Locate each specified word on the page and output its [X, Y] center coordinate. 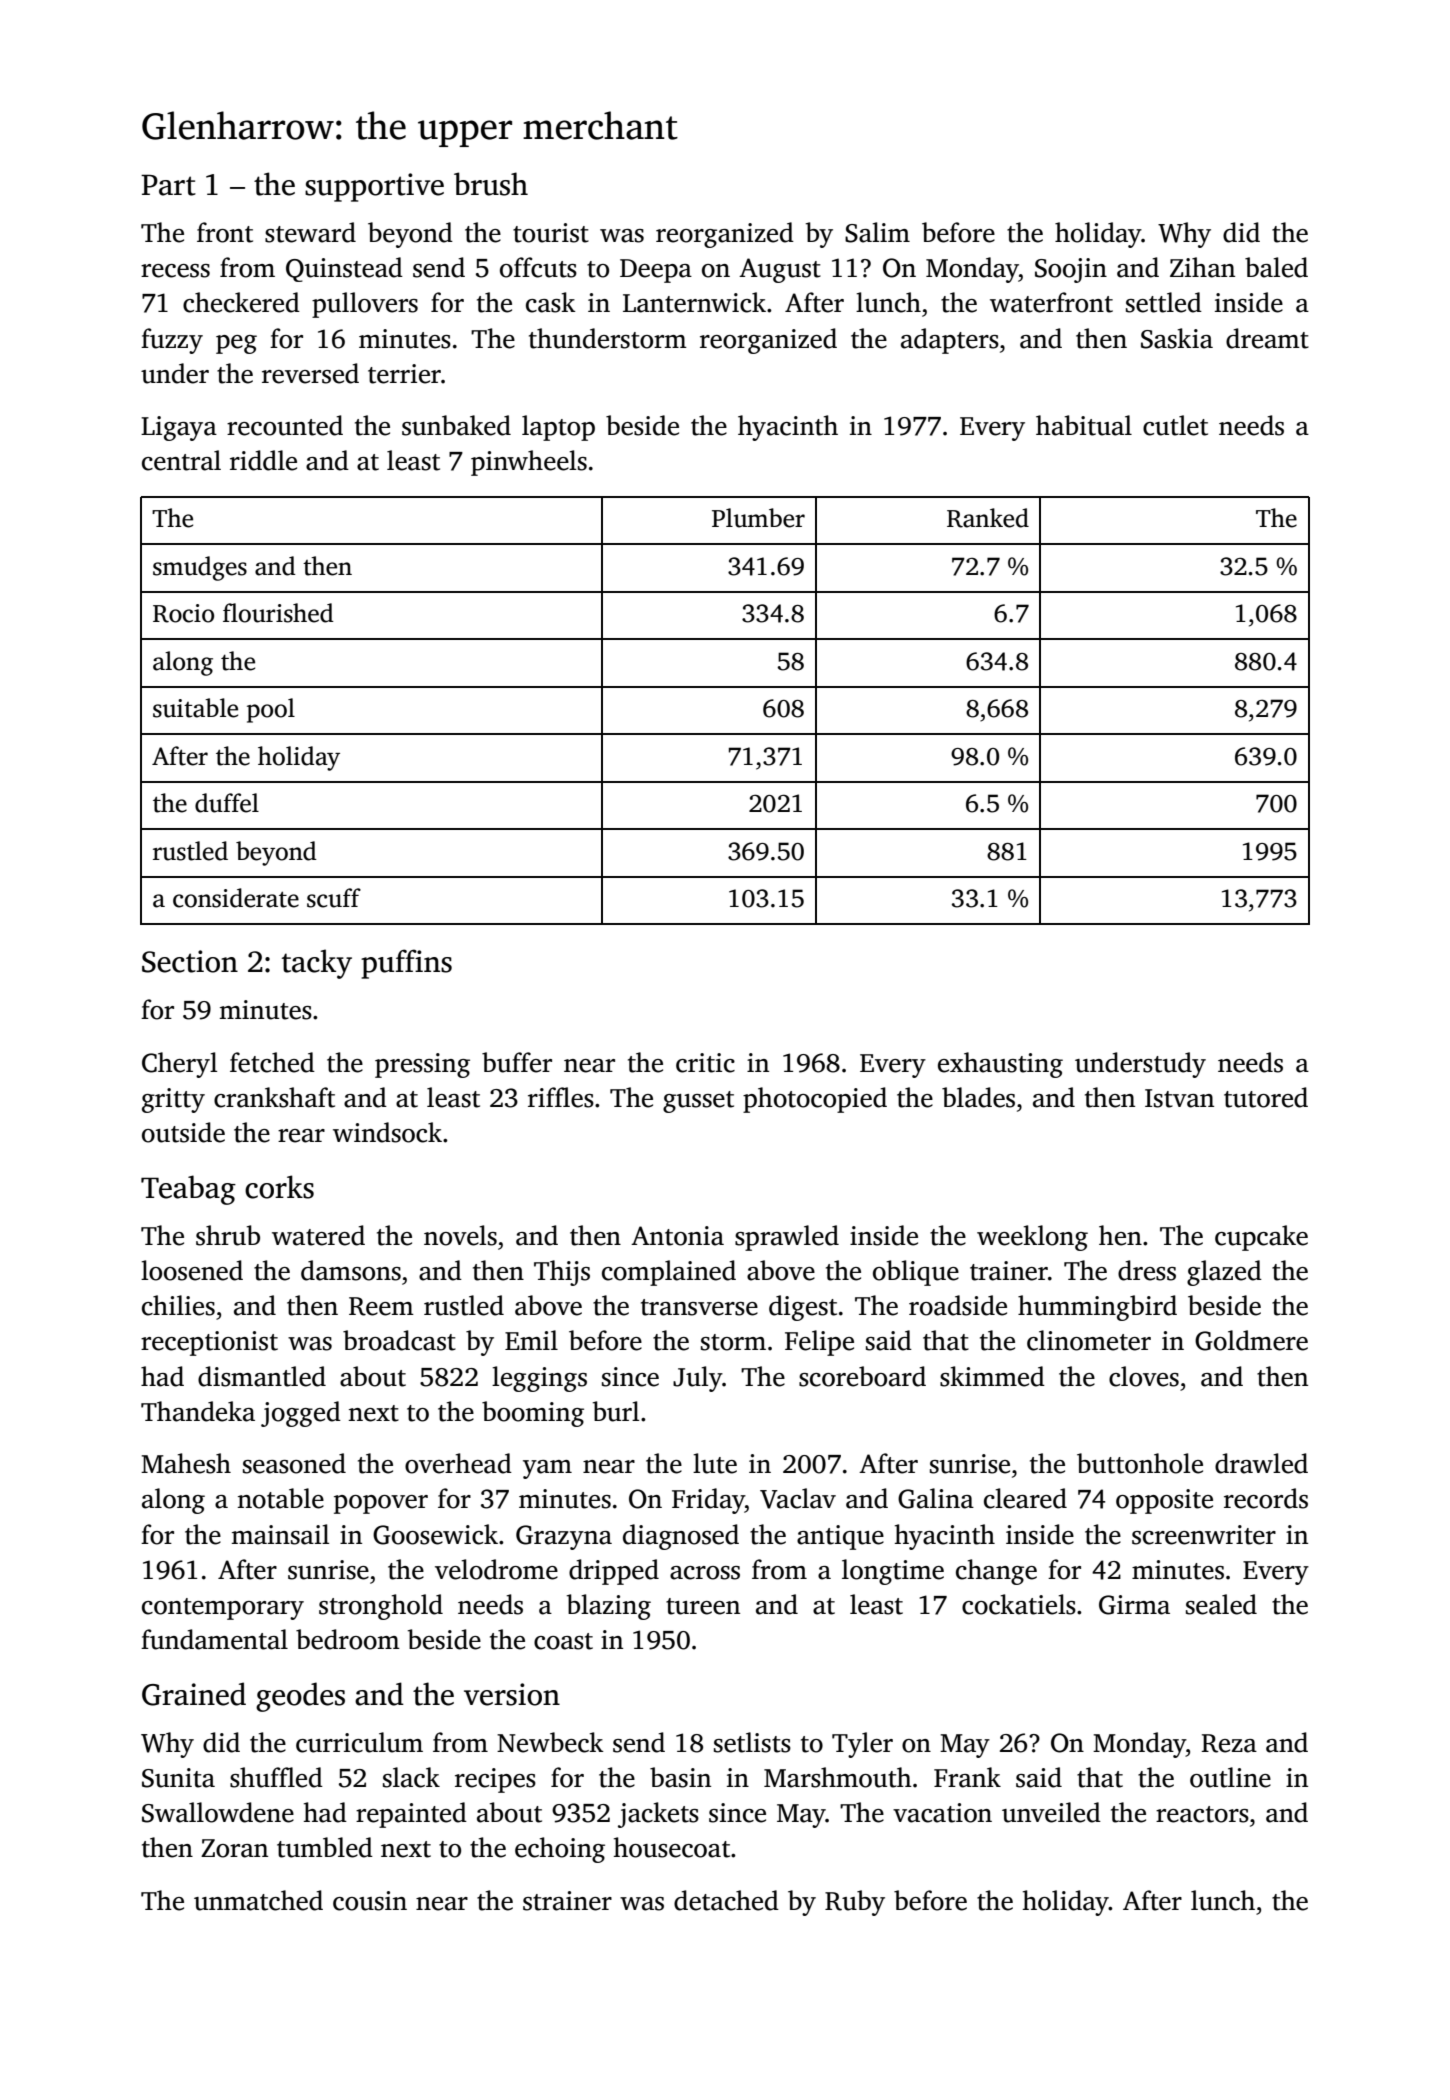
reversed [310, 373]
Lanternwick [694, 302]
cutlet [1175, 425]
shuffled [276, 1777]
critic [705, 1063]
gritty [173, 1100]
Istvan [1179, 1098]
